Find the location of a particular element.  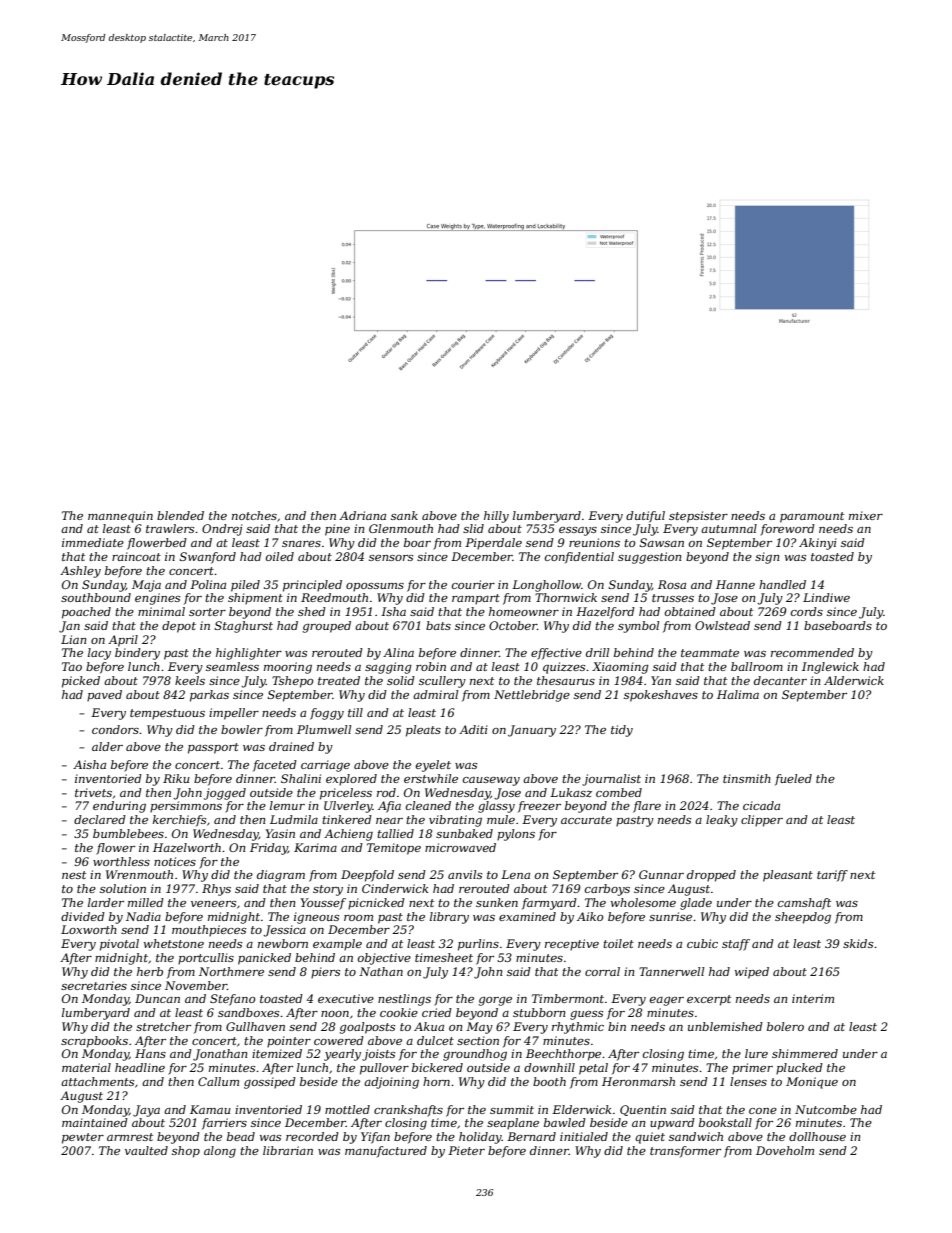

sensors is located at coordinates (391, 558).
